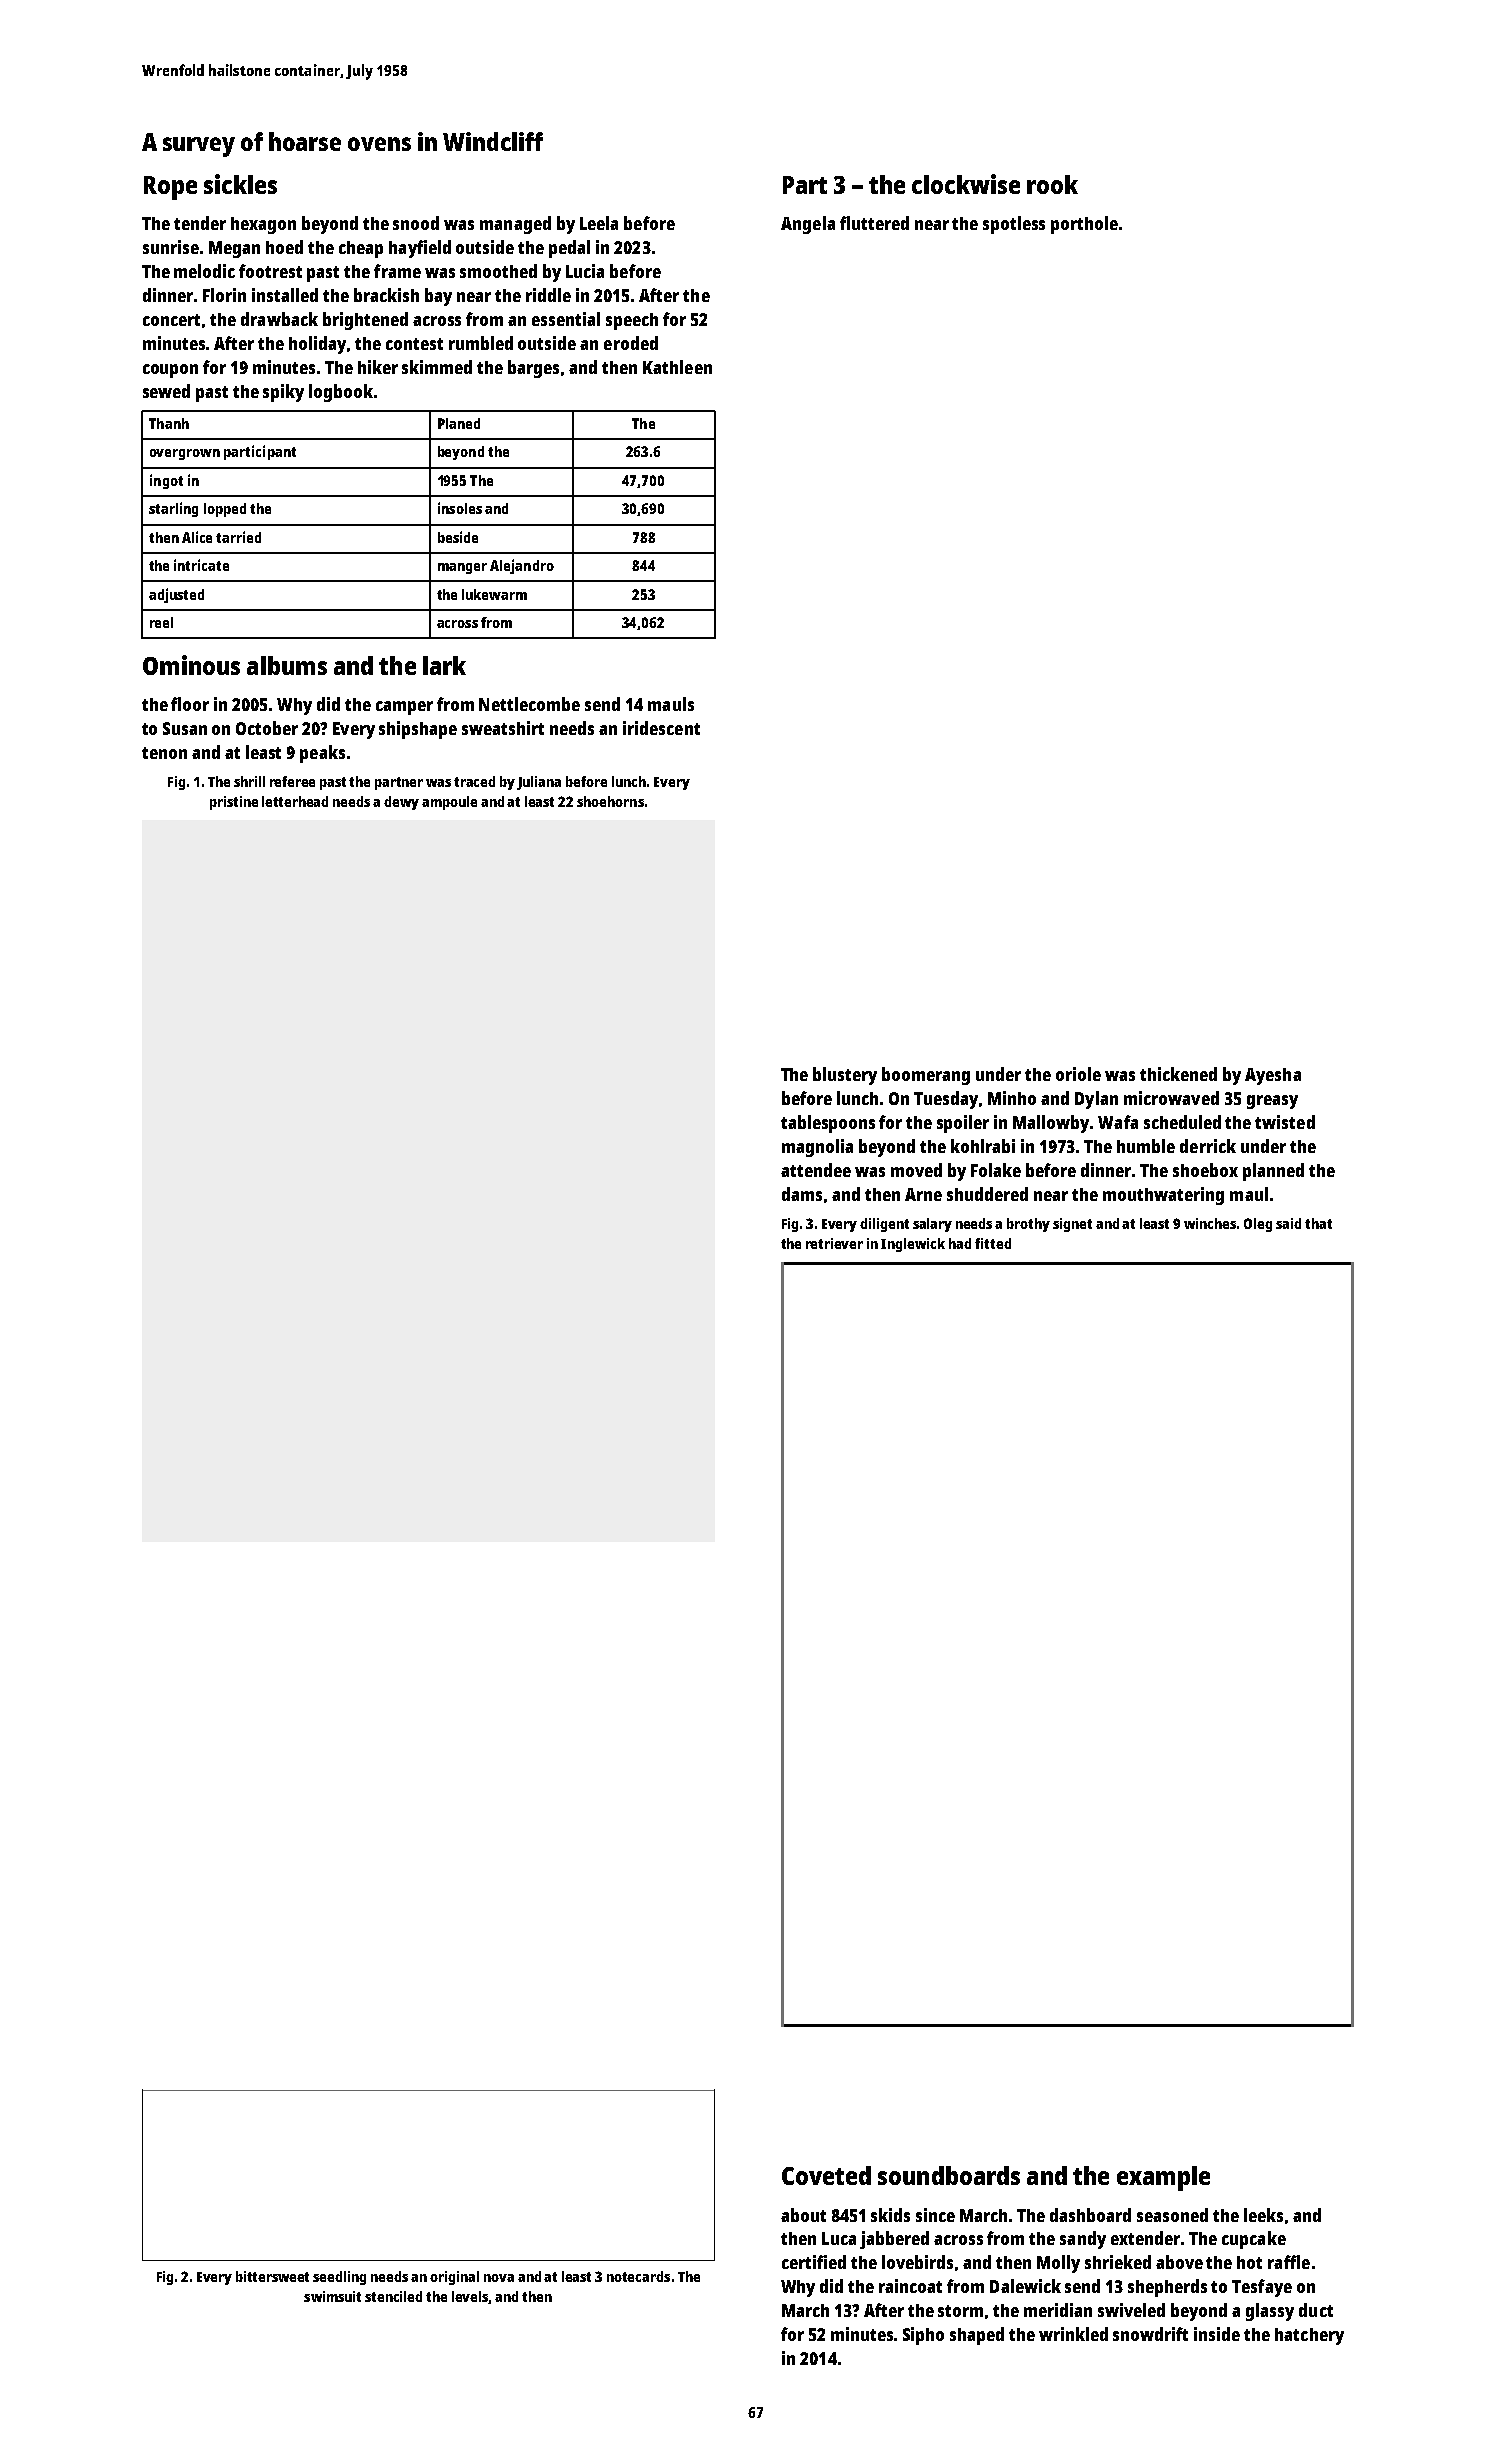  Describe the element at coordinates (295, 801) in the image. I see `letterhead` at that location.
